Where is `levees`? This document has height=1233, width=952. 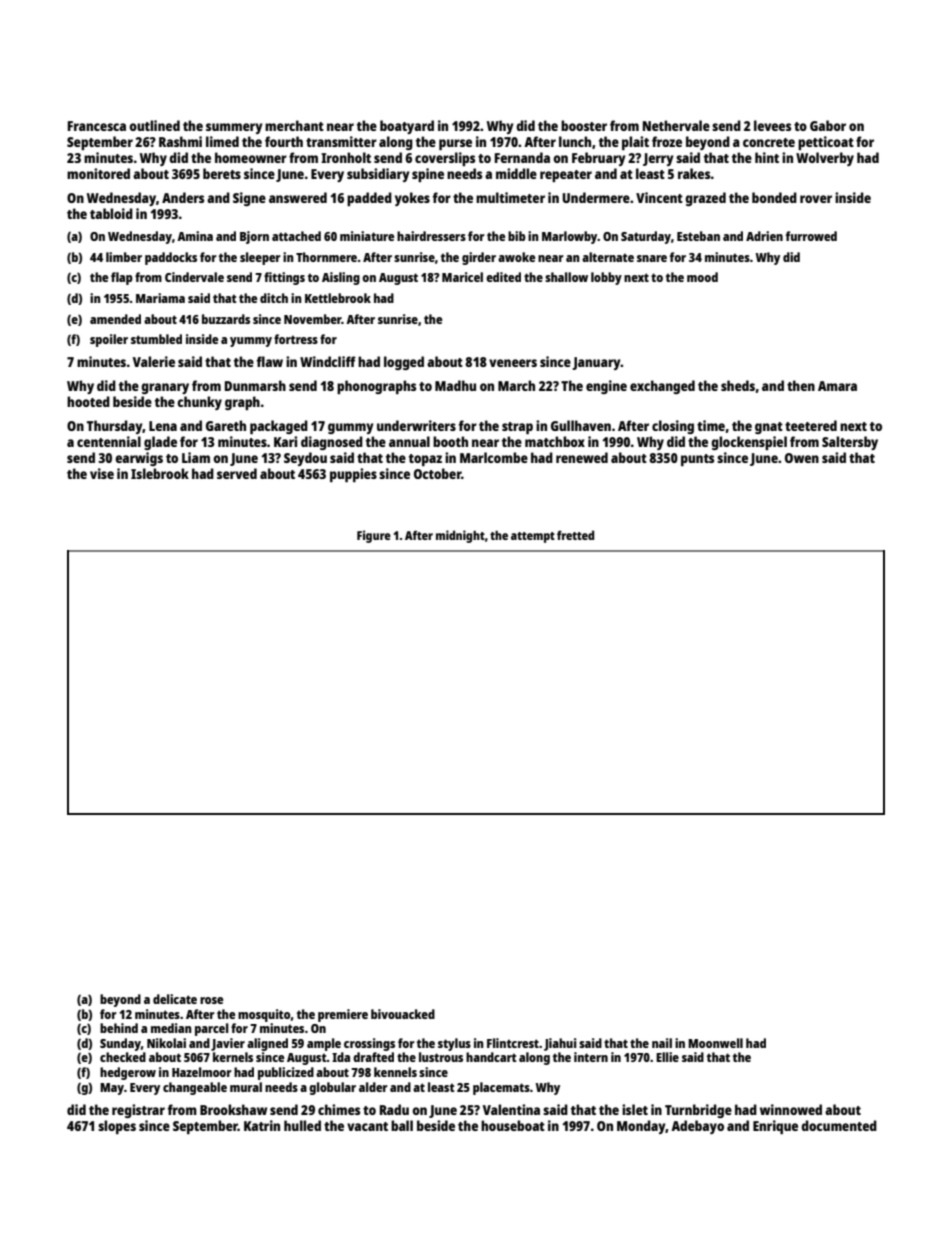
levees is located at coordinates (772, 125).
